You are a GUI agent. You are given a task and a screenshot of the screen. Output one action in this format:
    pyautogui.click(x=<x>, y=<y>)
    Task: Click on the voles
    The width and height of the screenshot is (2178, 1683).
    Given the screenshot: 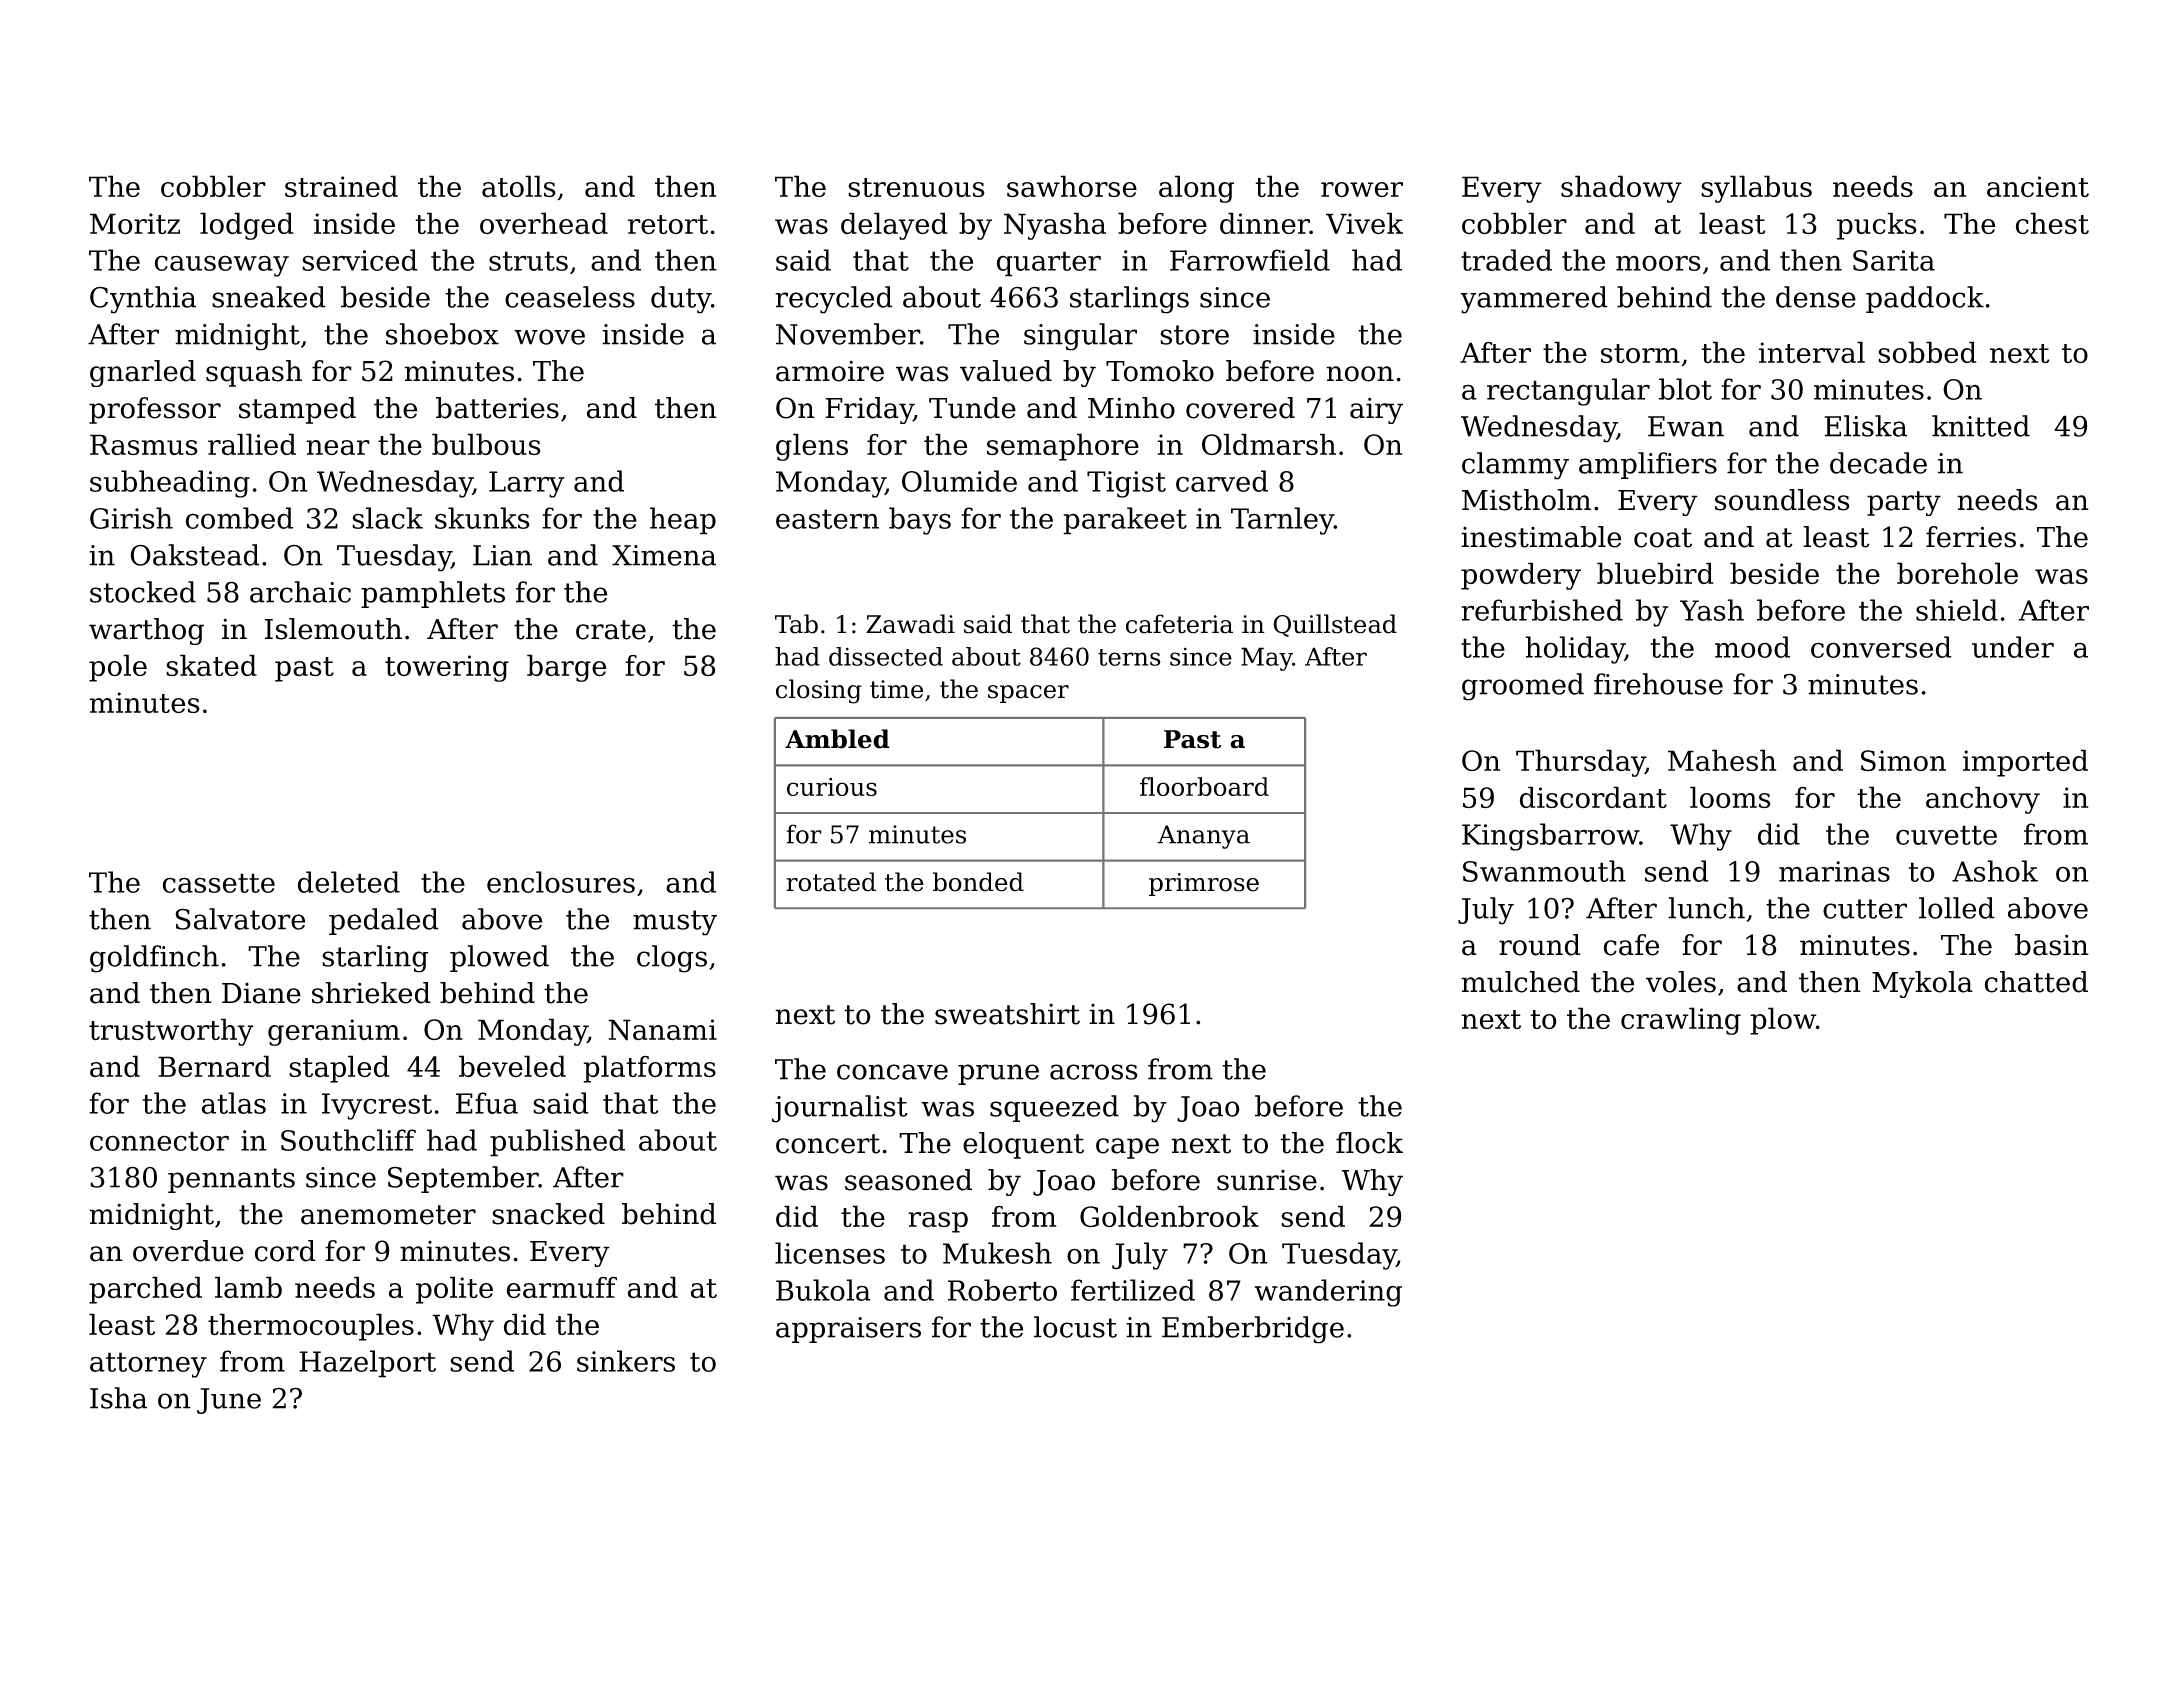 What is the action you would take?
    pyautogui.click(x=1681, y=982)
